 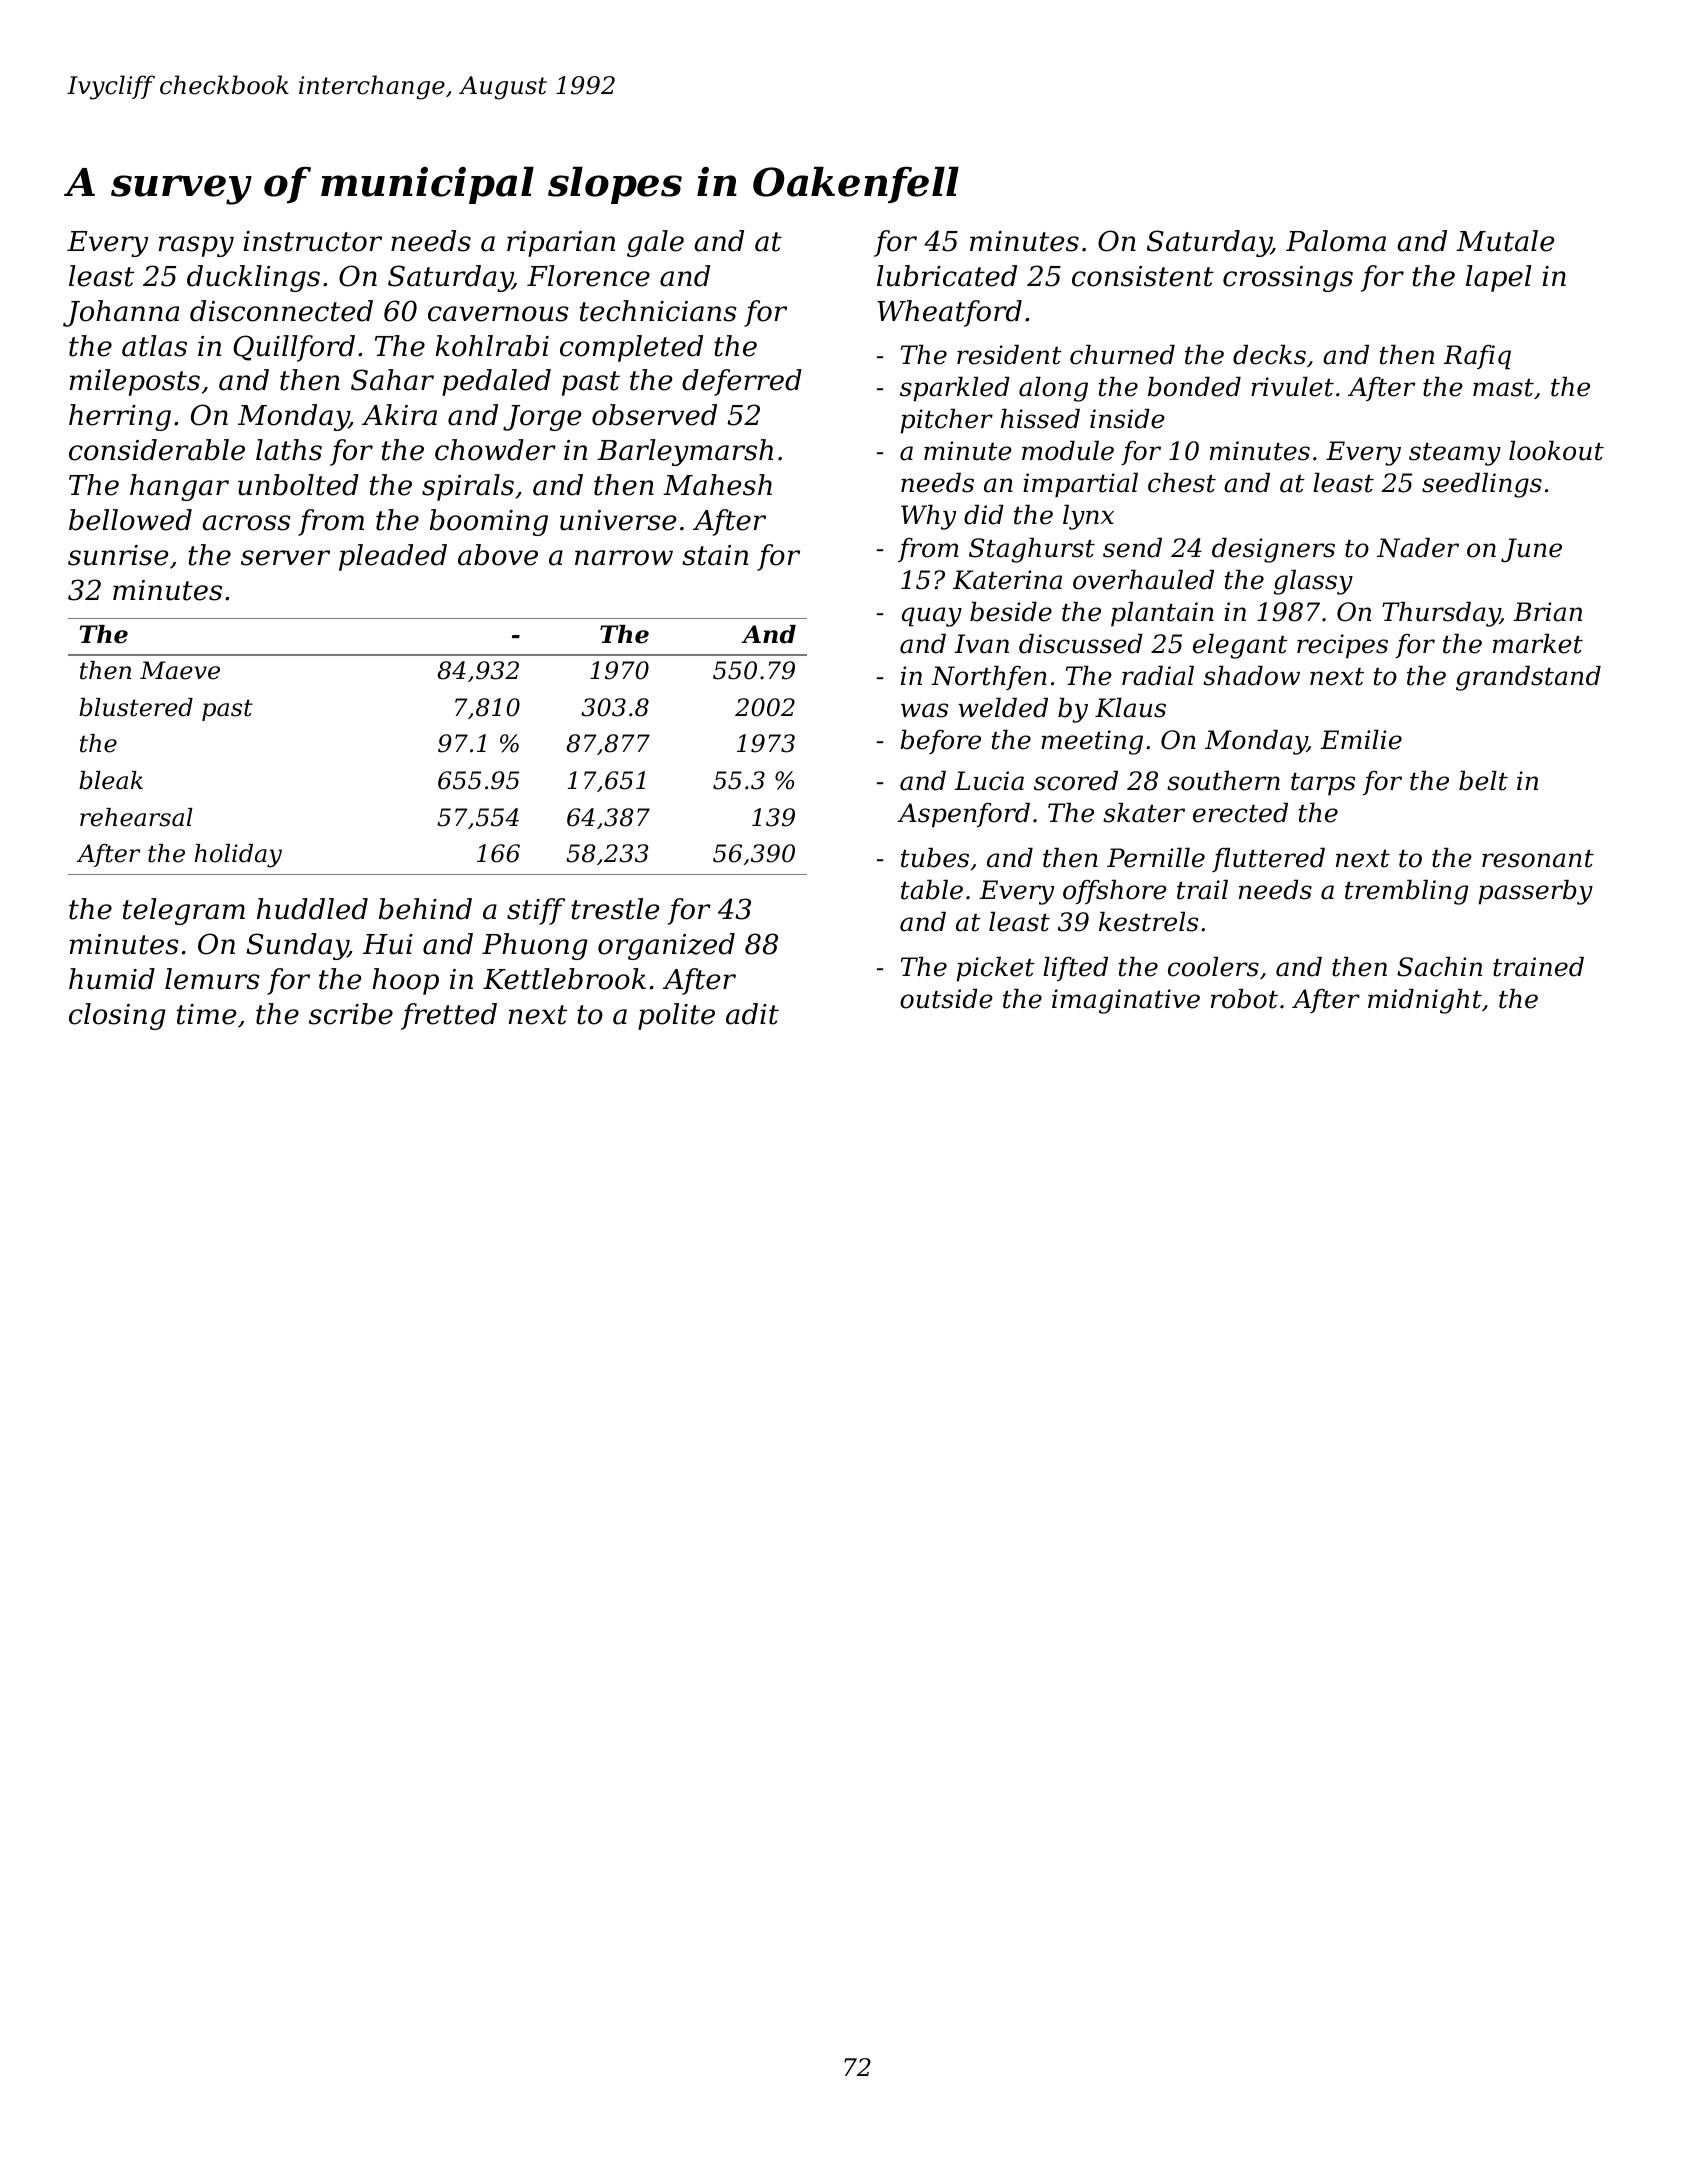 What do you see at coordinates (1425, 1001) in the screenshot?
I see `midnight` at bounding box center [1425, 1001].
